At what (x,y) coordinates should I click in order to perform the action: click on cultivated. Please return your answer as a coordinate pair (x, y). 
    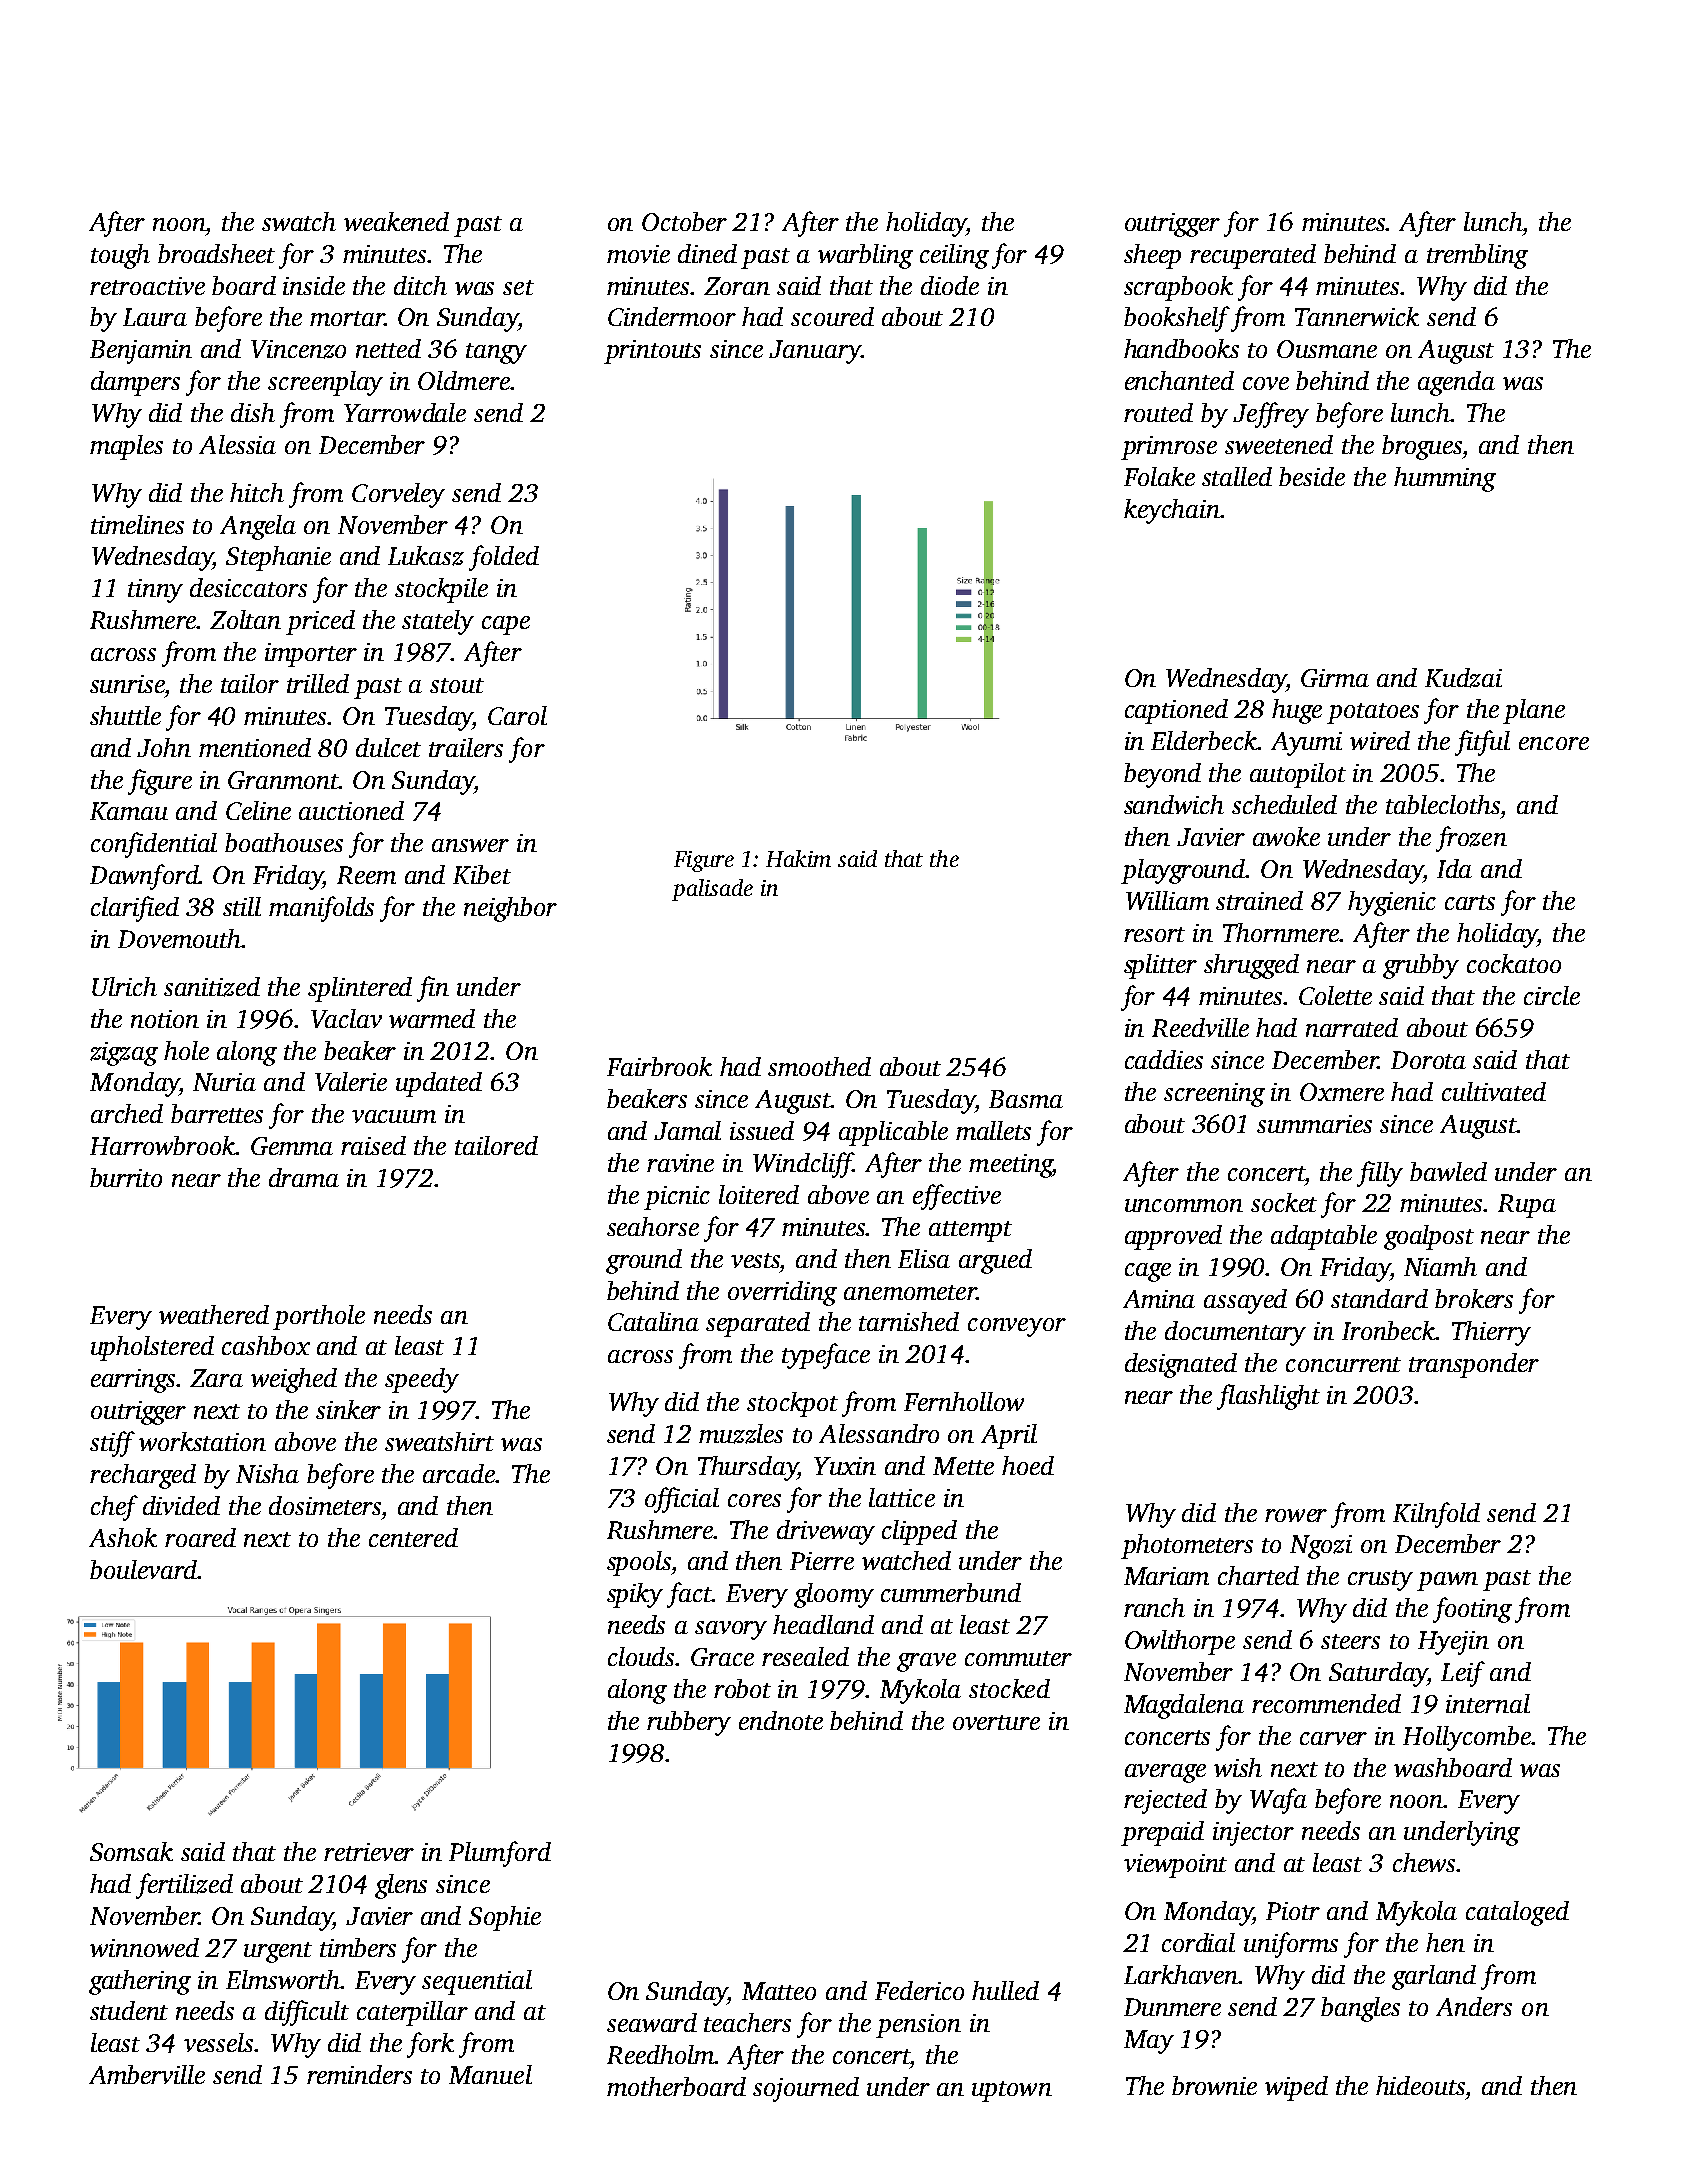
    Looking at the image, I should click on (1494, 1091).
